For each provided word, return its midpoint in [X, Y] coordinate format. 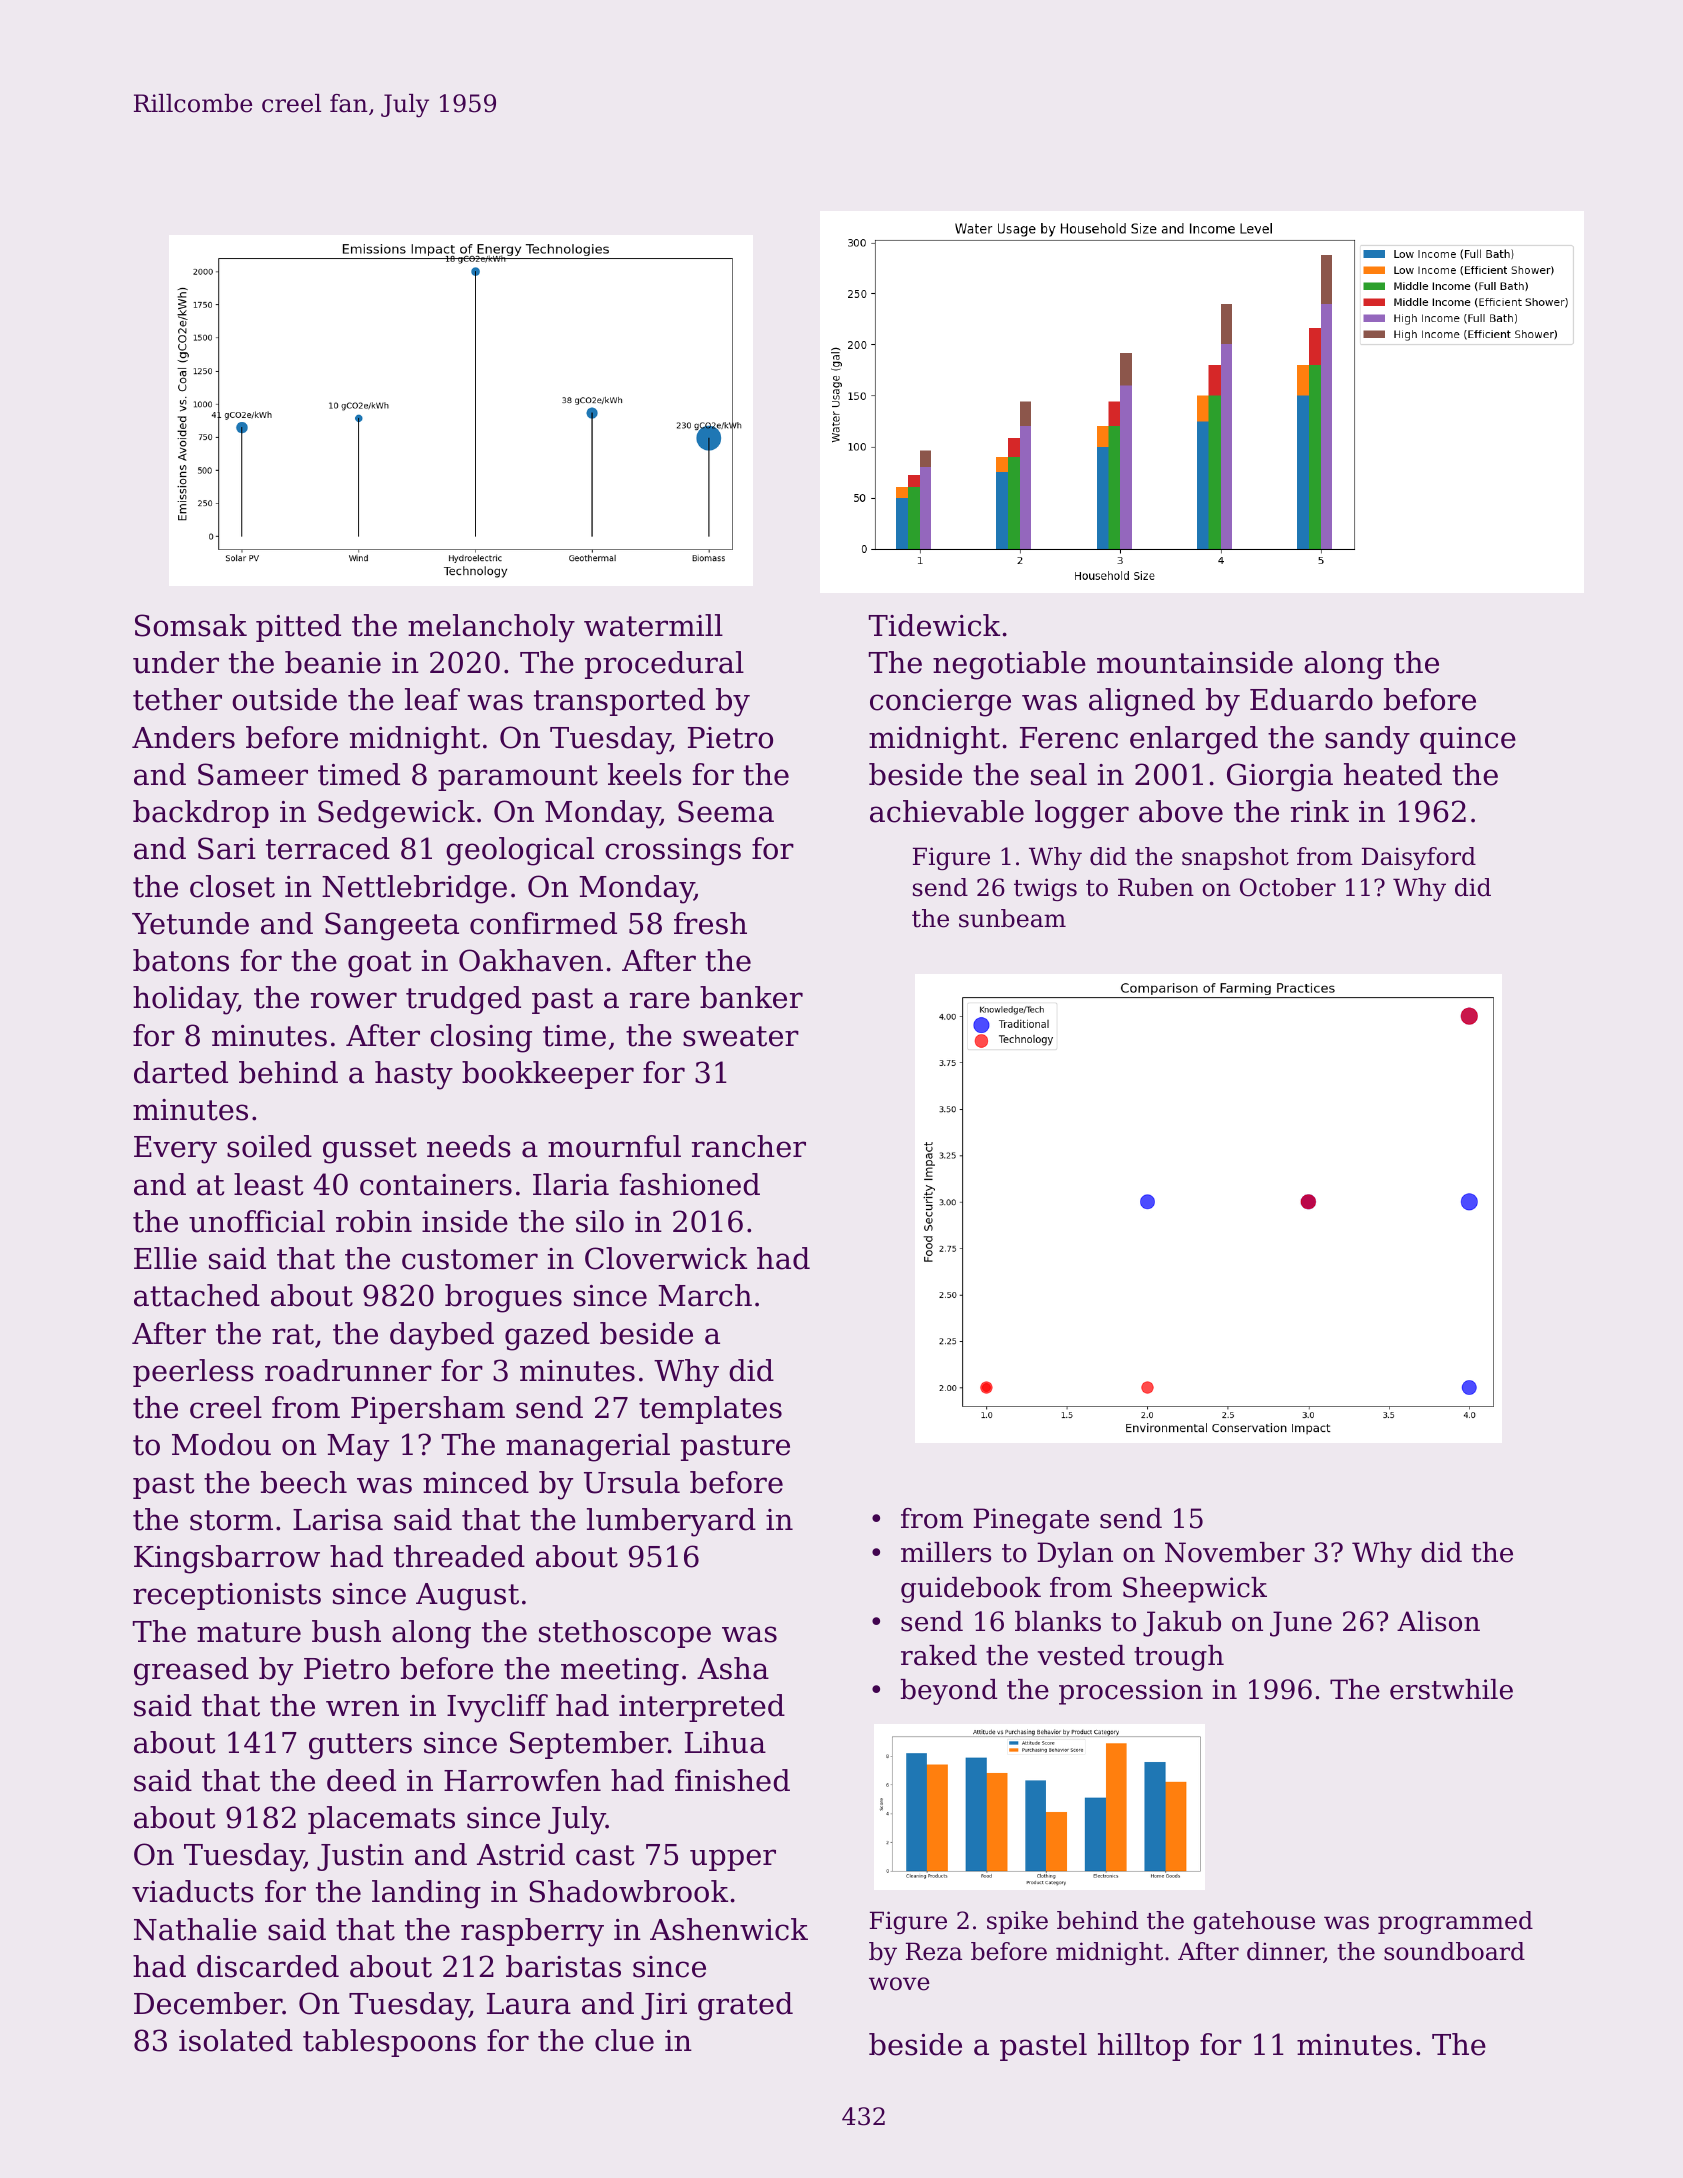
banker [751, 997]
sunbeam [1012, 918]
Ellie [165, 1258]
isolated [236, 2040]
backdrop [201, 814]
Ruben [1156, 887]
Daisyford [1419, 858]
